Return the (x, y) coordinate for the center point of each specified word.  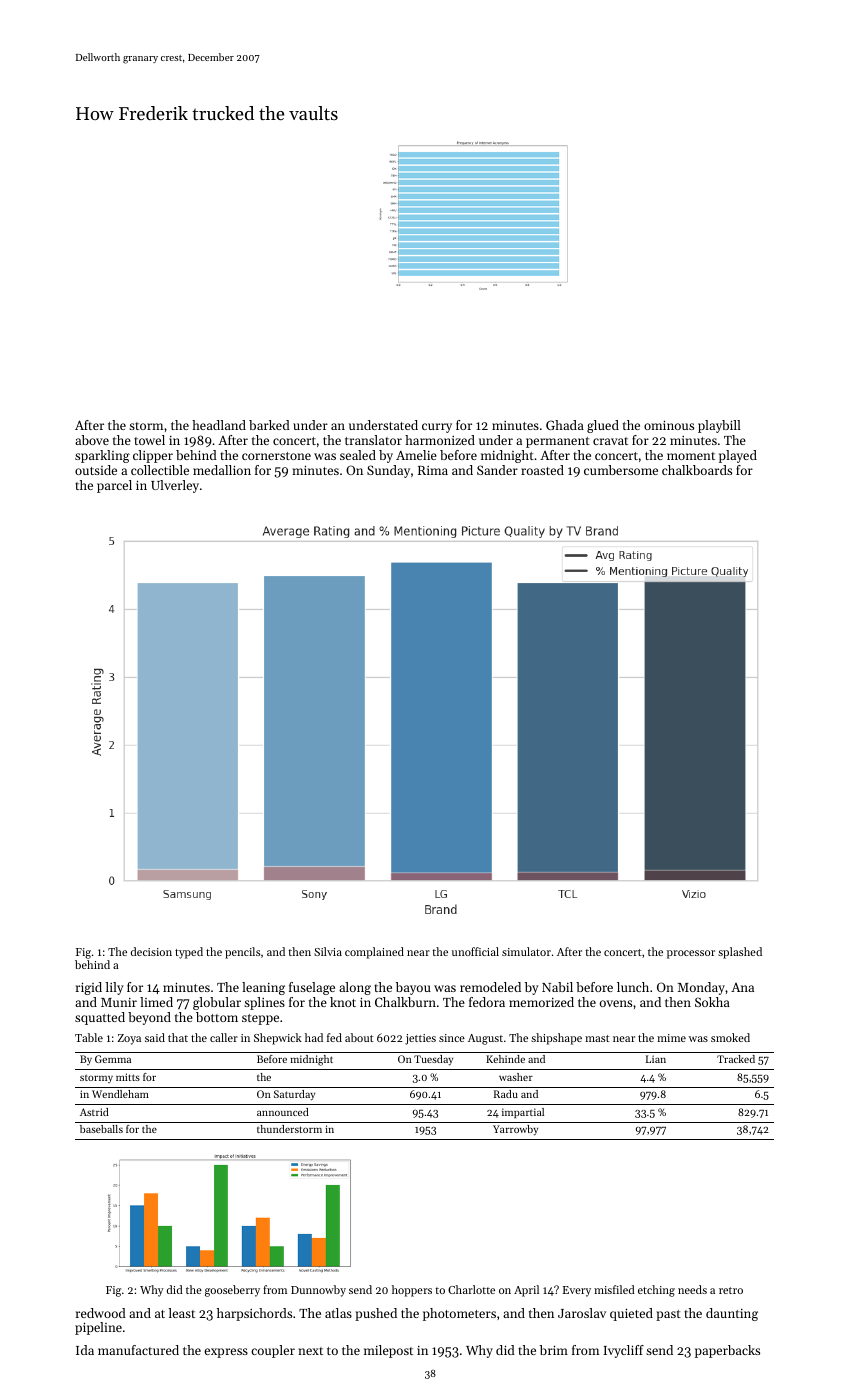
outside (96, 470)
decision (151, 951)
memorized (541, 1002)
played (738, 456)
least (182, 1313)
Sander (497, 470)
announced (283, 1112)
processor (691, 954)
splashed (740, 953)
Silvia (328, 951)
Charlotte (471, 1289)
